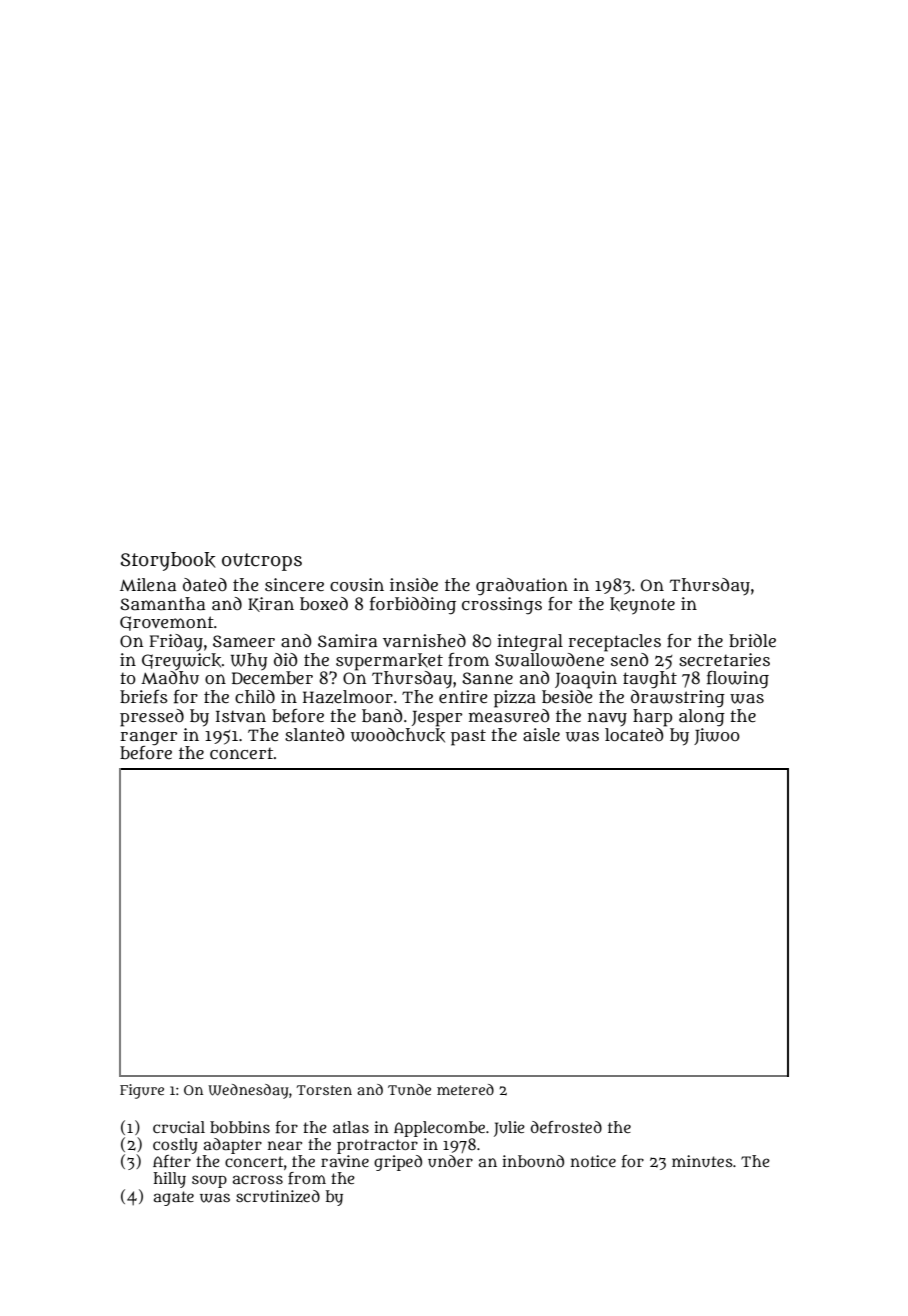 The width and height of the screenshot is (908, 1316). I want to click on aisle, so click(541, 734).
